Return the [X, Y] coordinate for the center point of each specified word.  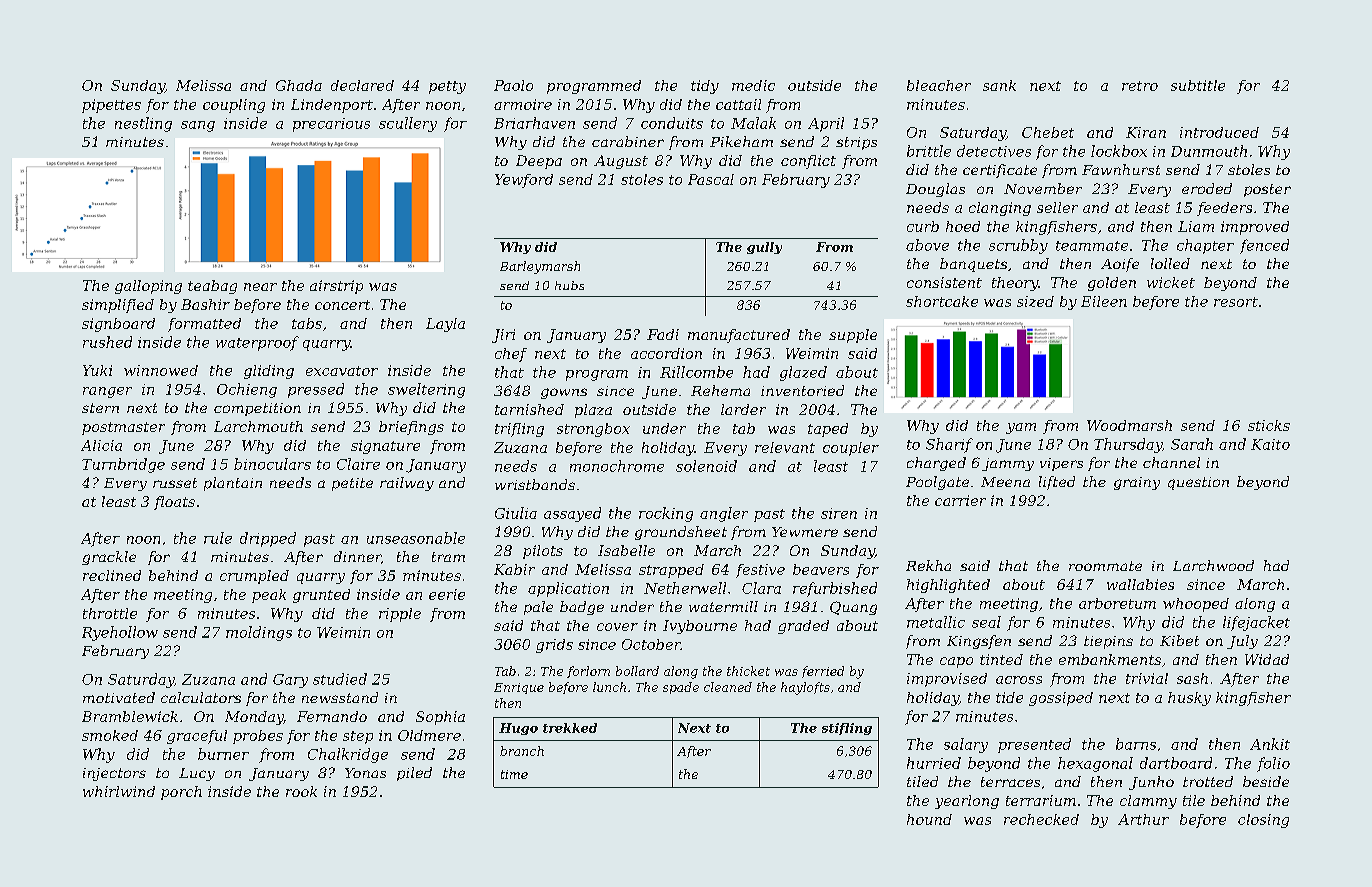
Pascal [711, 179]
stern [100, 408]
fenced [1264, 246]
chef [511, 355]
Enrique [519, 688]
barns [1136, 744]
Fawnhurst [1121, 169]
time [514, 774]
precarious [331, 125]
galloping [148, 287]
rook [301, 791]
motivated [119, 697]
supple [853, 336]
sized [1035, 301]
